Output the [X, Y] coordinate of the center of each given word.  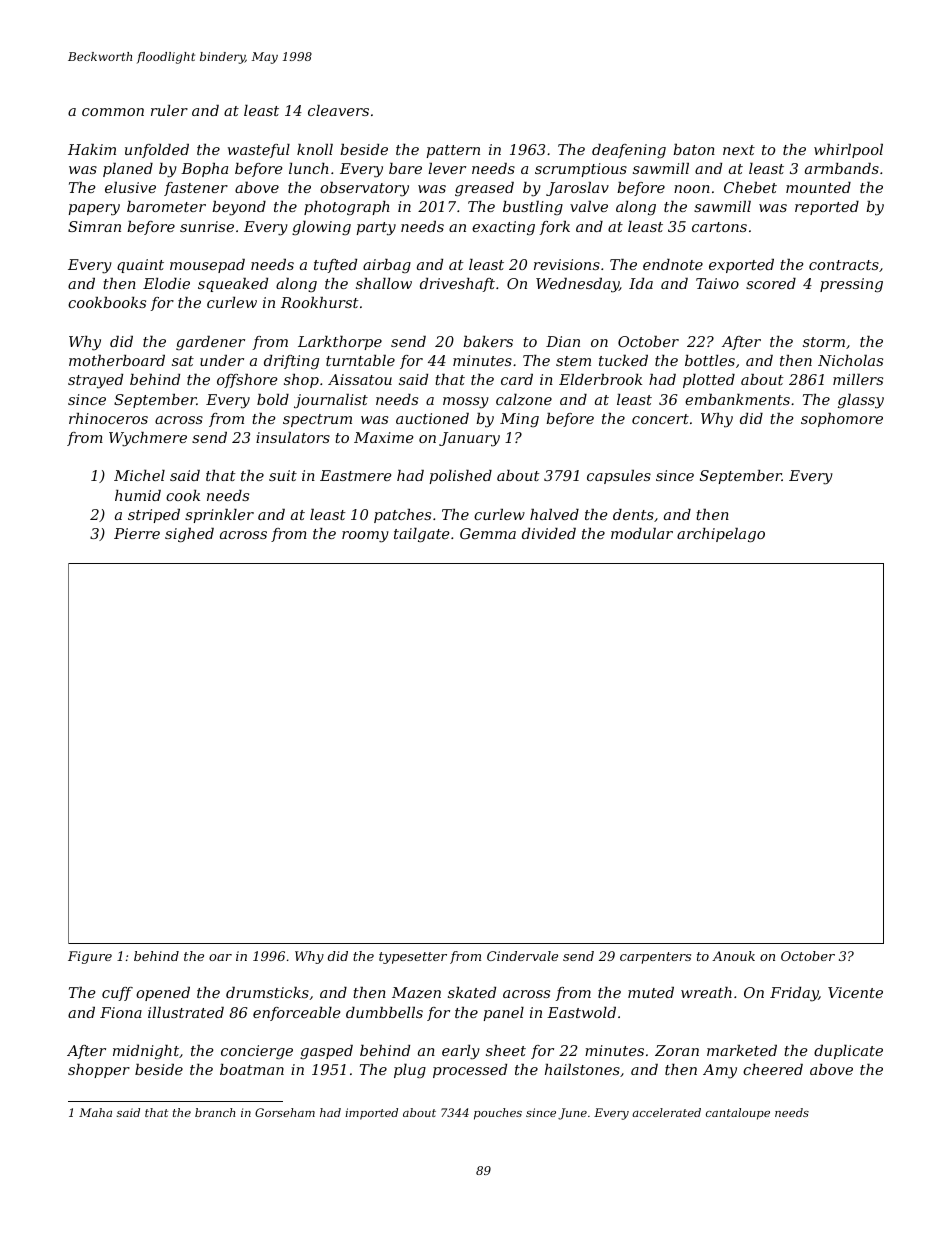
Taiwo [717, 283]
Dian [563, 341]
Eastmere [356, 475]
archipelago [721, 535]
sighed [189, 535]
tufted [335, 266]
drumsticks [267, 992]
